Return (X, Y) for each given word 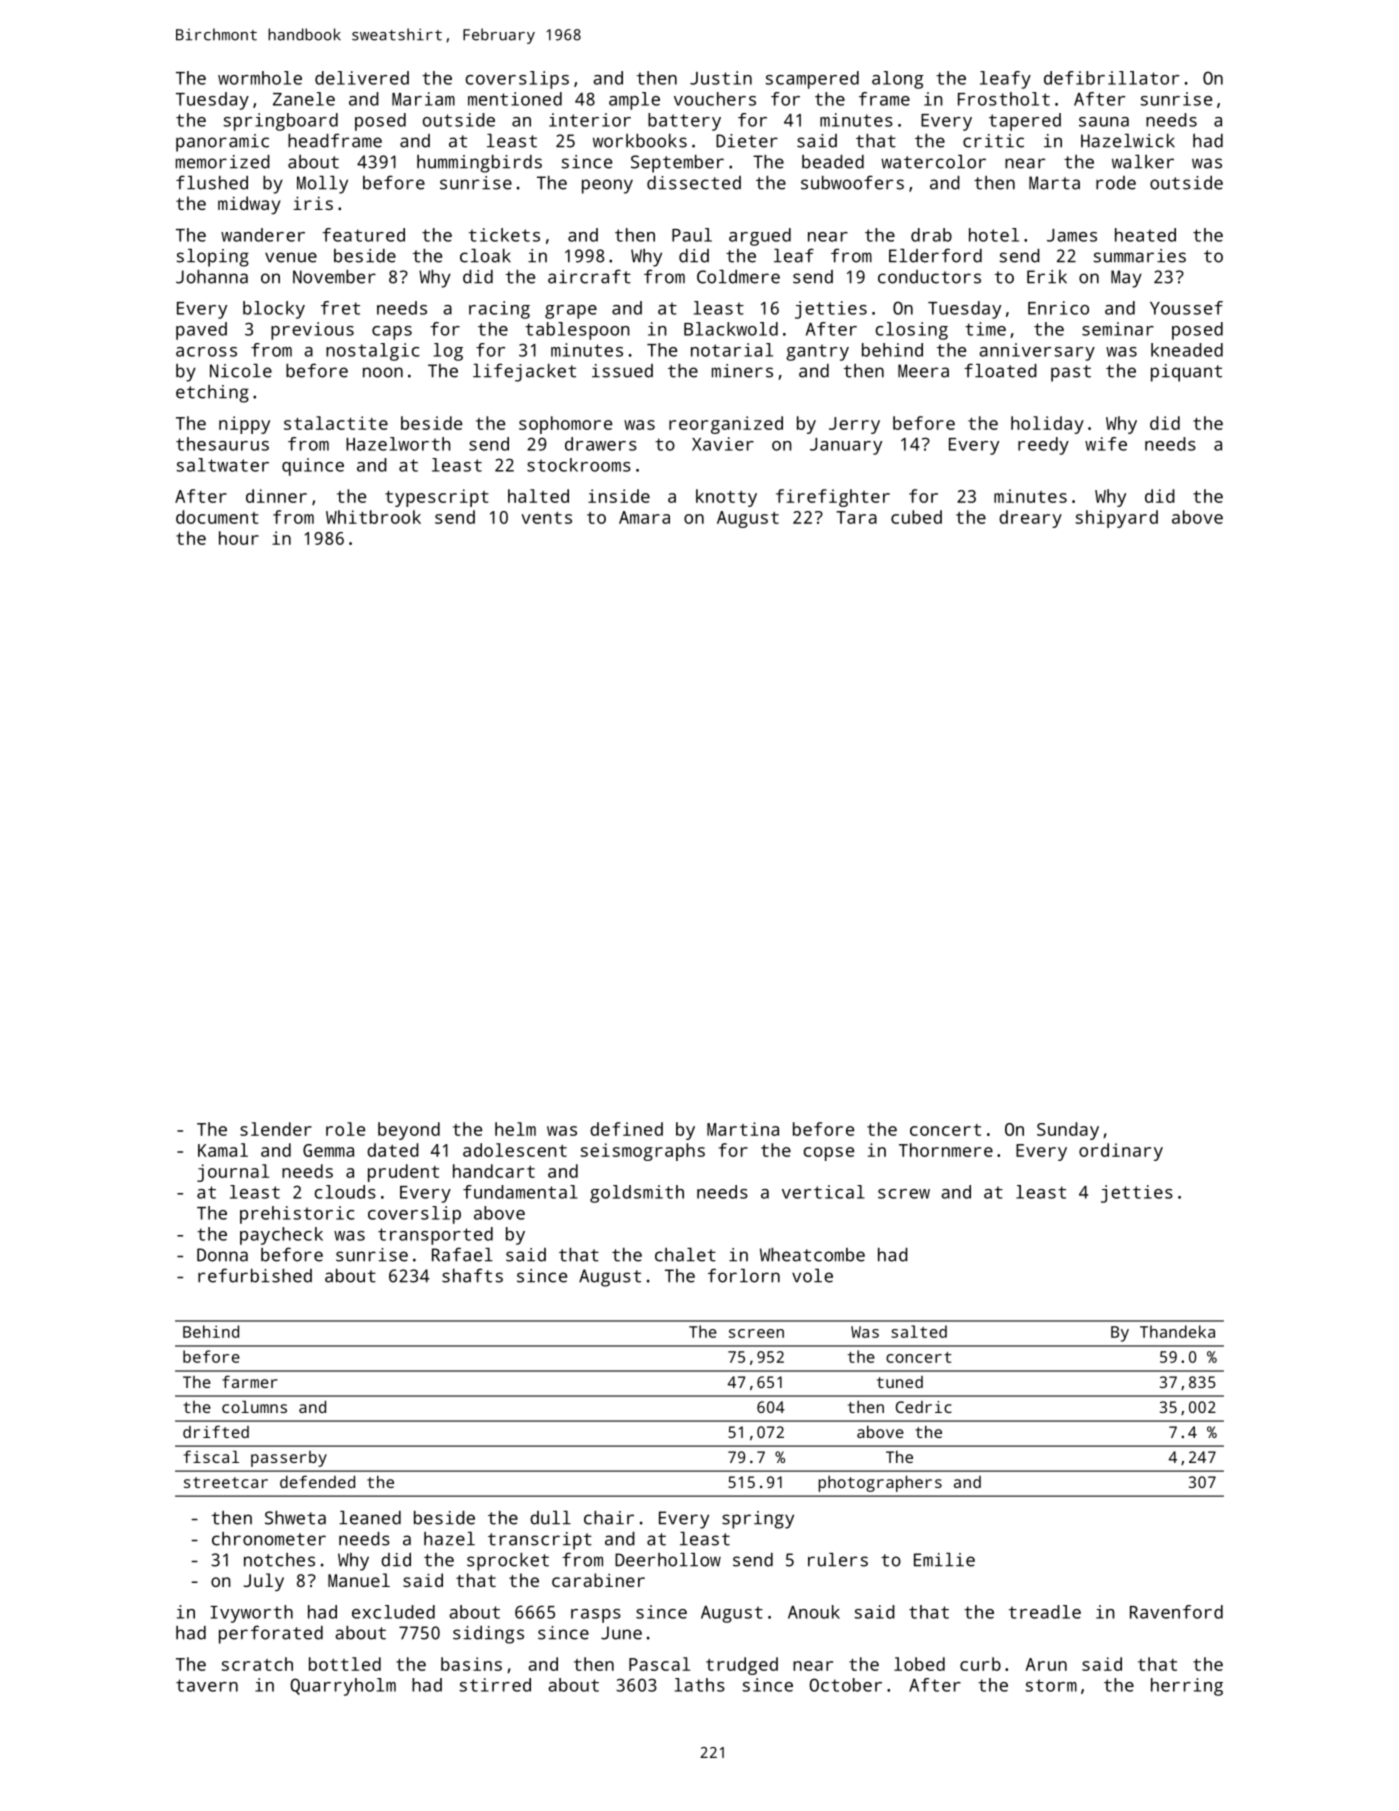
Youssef (1186, 308)
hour (239, 538)
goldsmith (637, 1194)
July (264, 1582)
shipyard (1116, 519)
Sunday (1068, 1131)
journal (233, 1173)
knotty (726, 498)
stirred (495, 1685)
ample (634, 101)
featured (363, 235)
